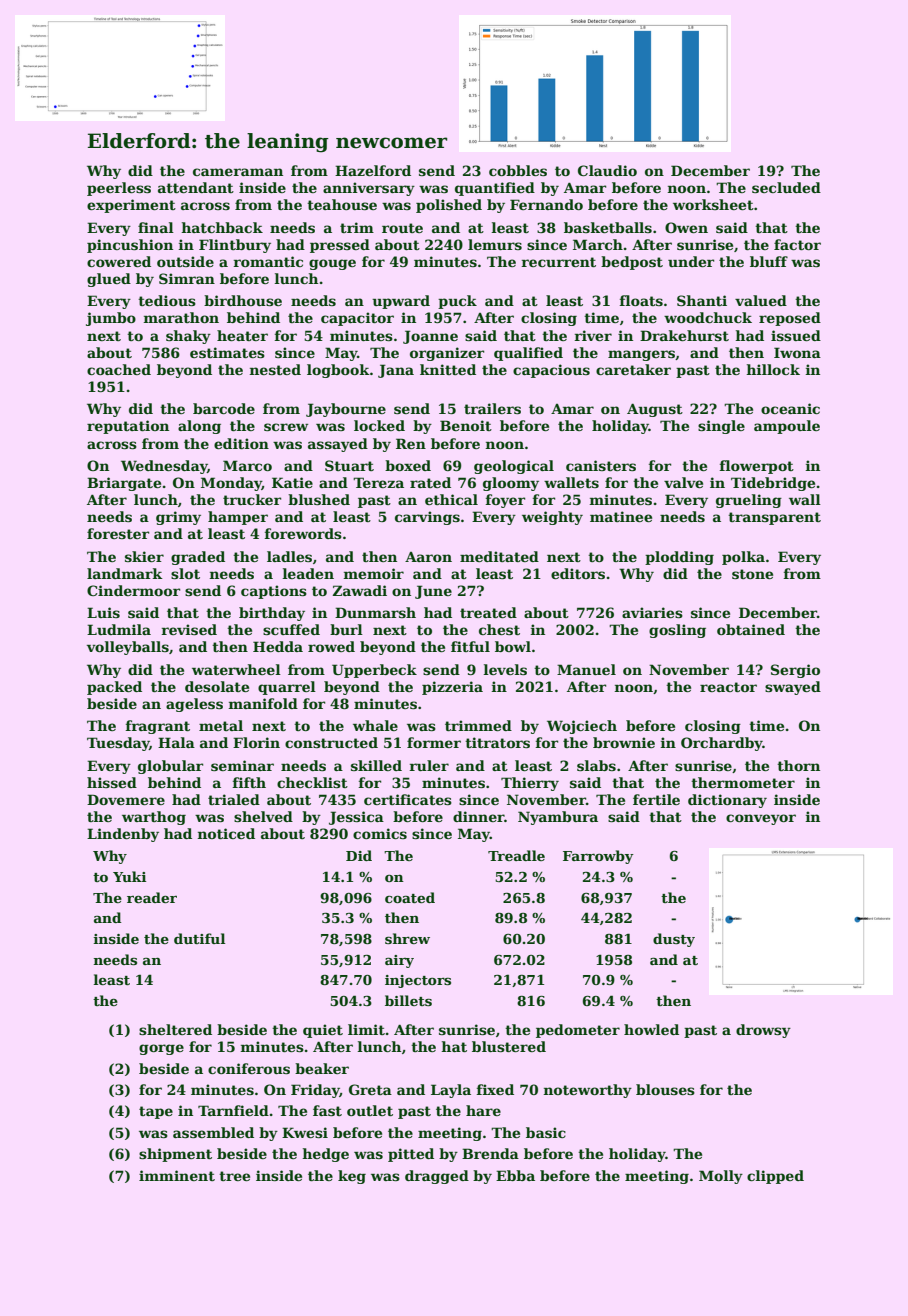  I want to click on shelved, so click(263, 816).
